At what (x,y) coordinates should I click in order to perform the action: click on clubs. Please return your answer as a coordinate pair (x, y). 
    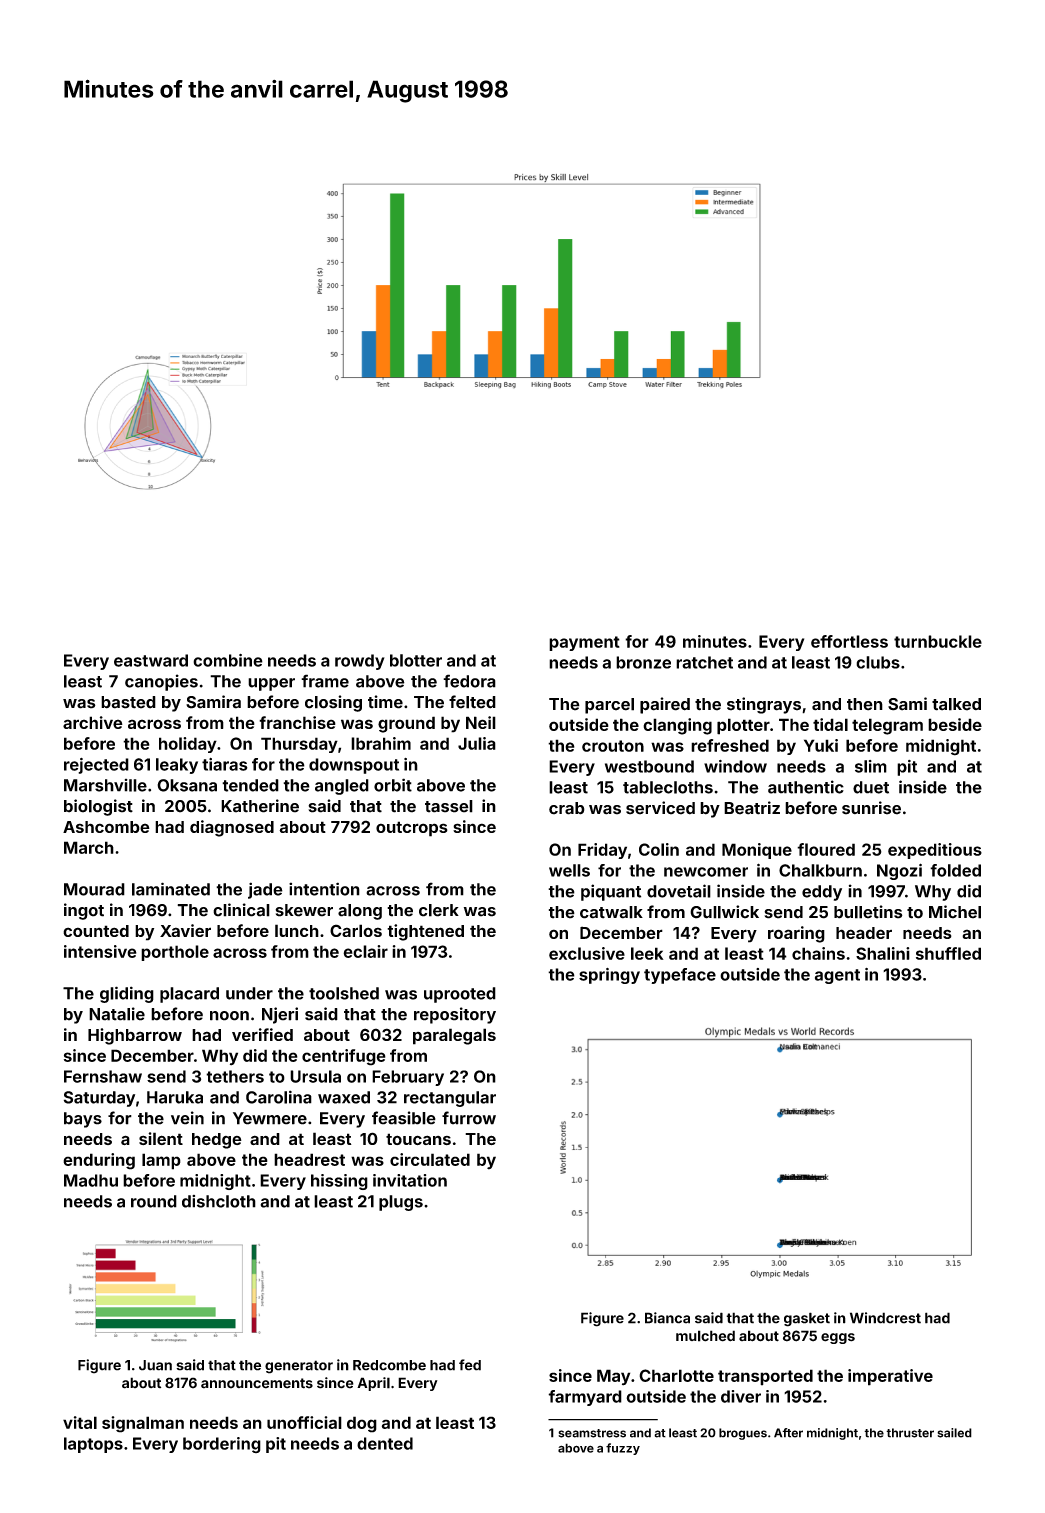
    Looking at the image, I should click on (878, 662).
